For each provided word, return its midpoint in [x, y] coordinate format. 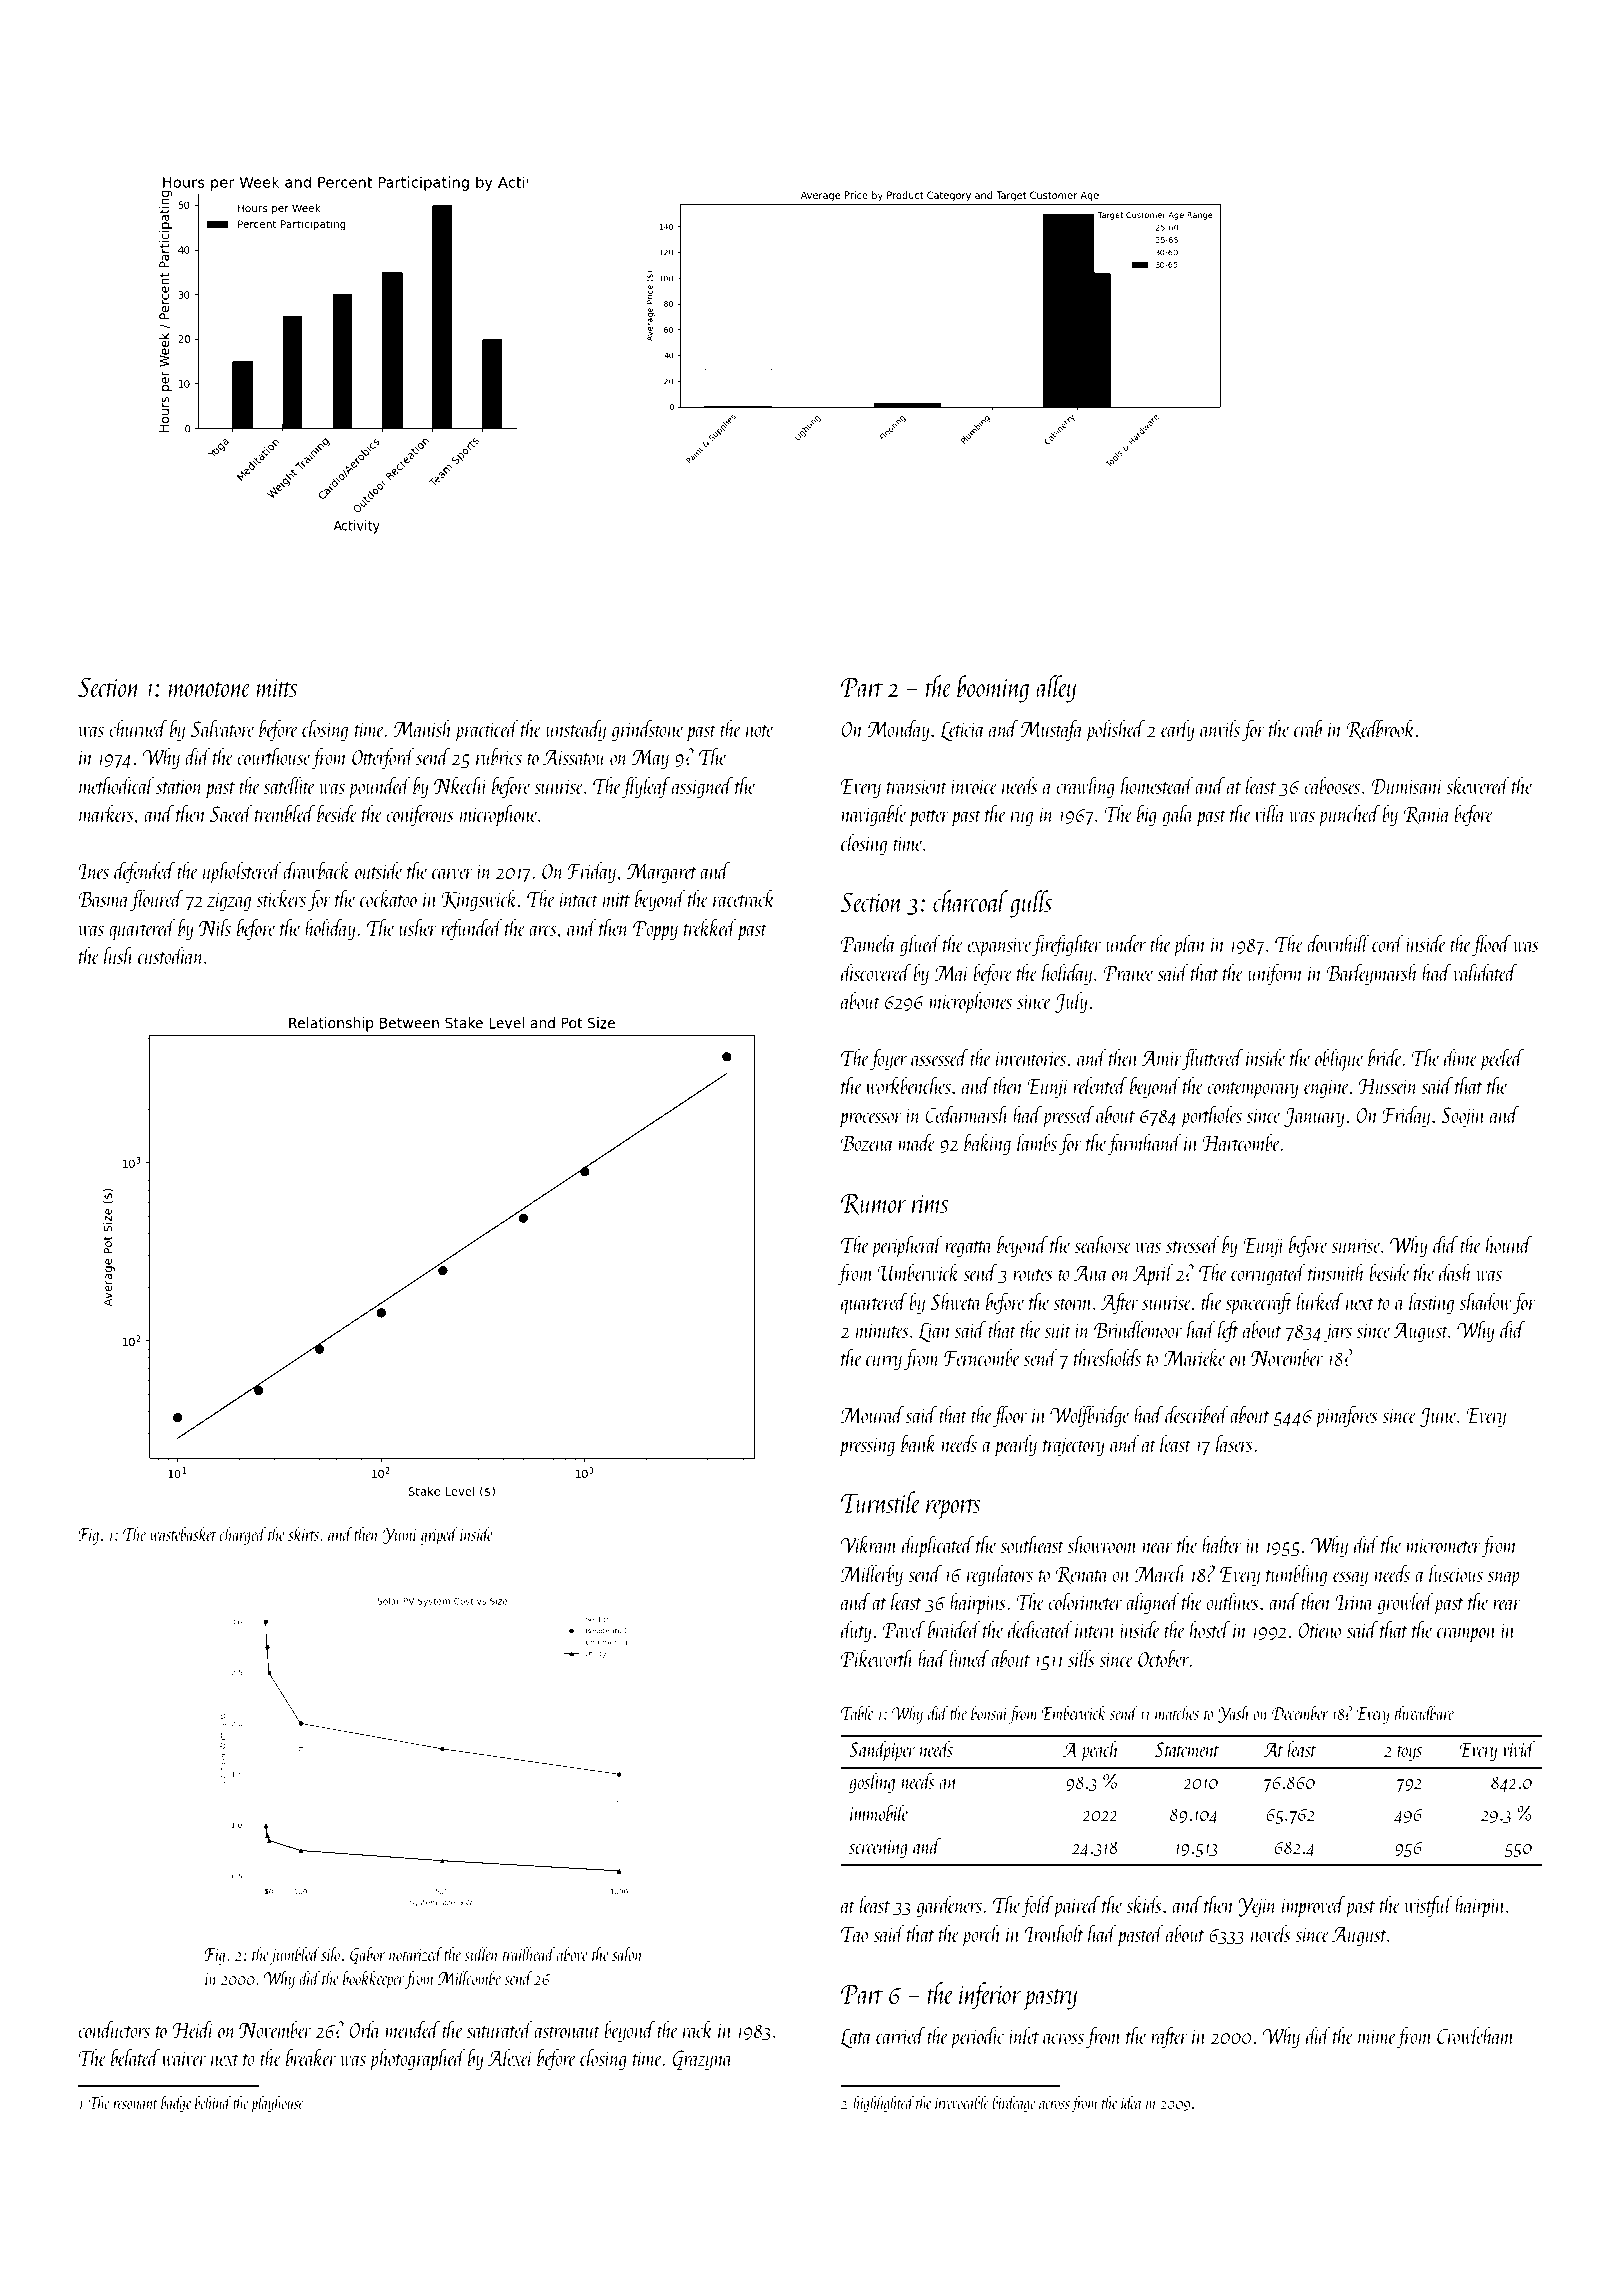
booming [993, 689]
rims [930, 1204]
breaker [311, 2057]
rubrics [499, 756]
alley [1056, 689]
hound [1509, 1244]
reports [953, 1509]
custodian [171, 955]
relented [1100, 1085]
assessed [939, 1057]
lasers [1234, 1443]
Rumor [874, 1204]
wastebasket [183, 1533]
